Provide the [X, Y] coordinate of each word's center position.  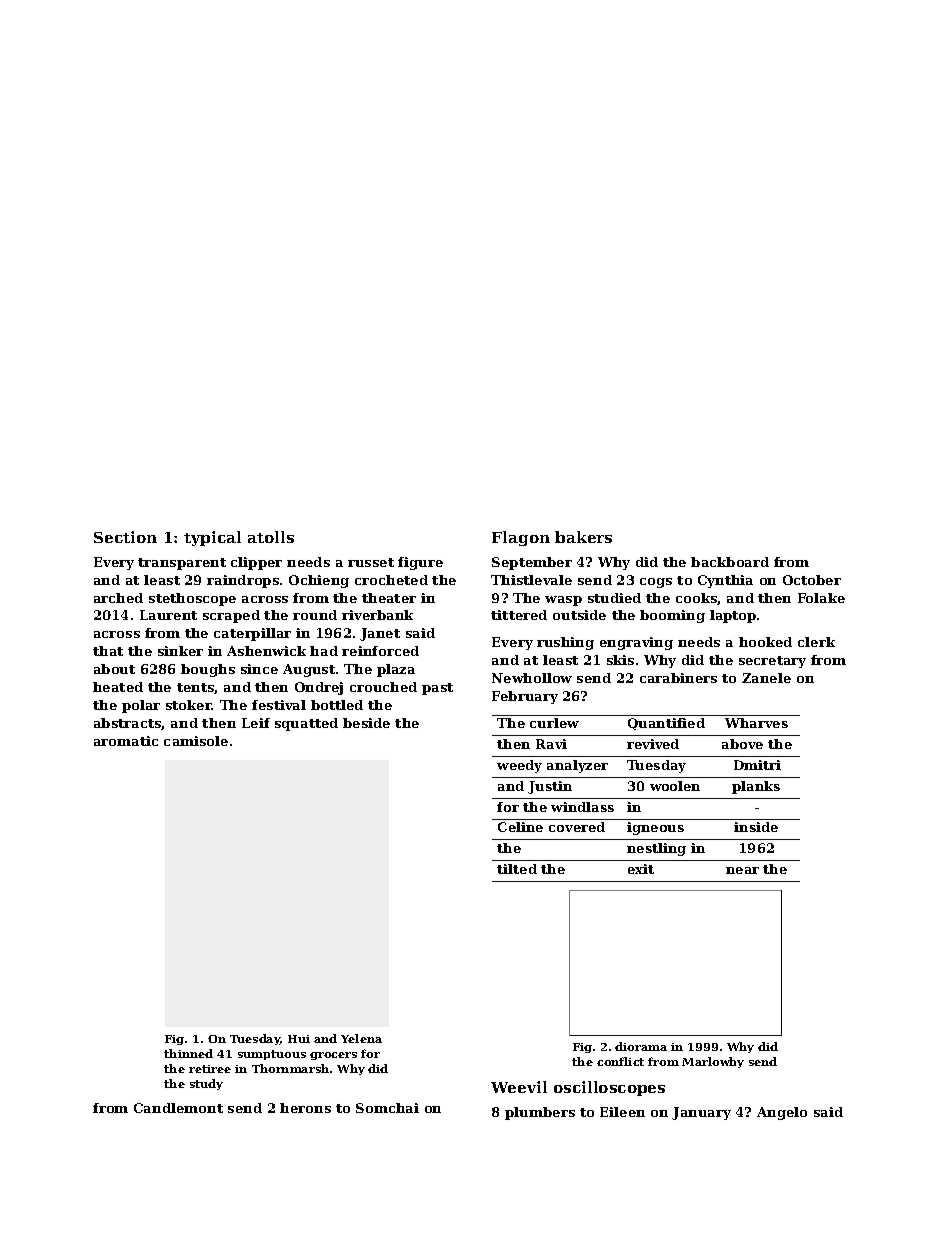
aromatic [126, 741]
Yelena [361, 1038]
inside [756, 827]
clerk [816, 642]
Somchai [387, 1108]
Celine [520, 827]
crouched [383, 687]
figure [420, 563]
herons [305, 1108]
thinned [188, 1053]
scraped [231, 616]
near [742, 870]
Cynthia [725, 581]
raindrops [243, 581]
